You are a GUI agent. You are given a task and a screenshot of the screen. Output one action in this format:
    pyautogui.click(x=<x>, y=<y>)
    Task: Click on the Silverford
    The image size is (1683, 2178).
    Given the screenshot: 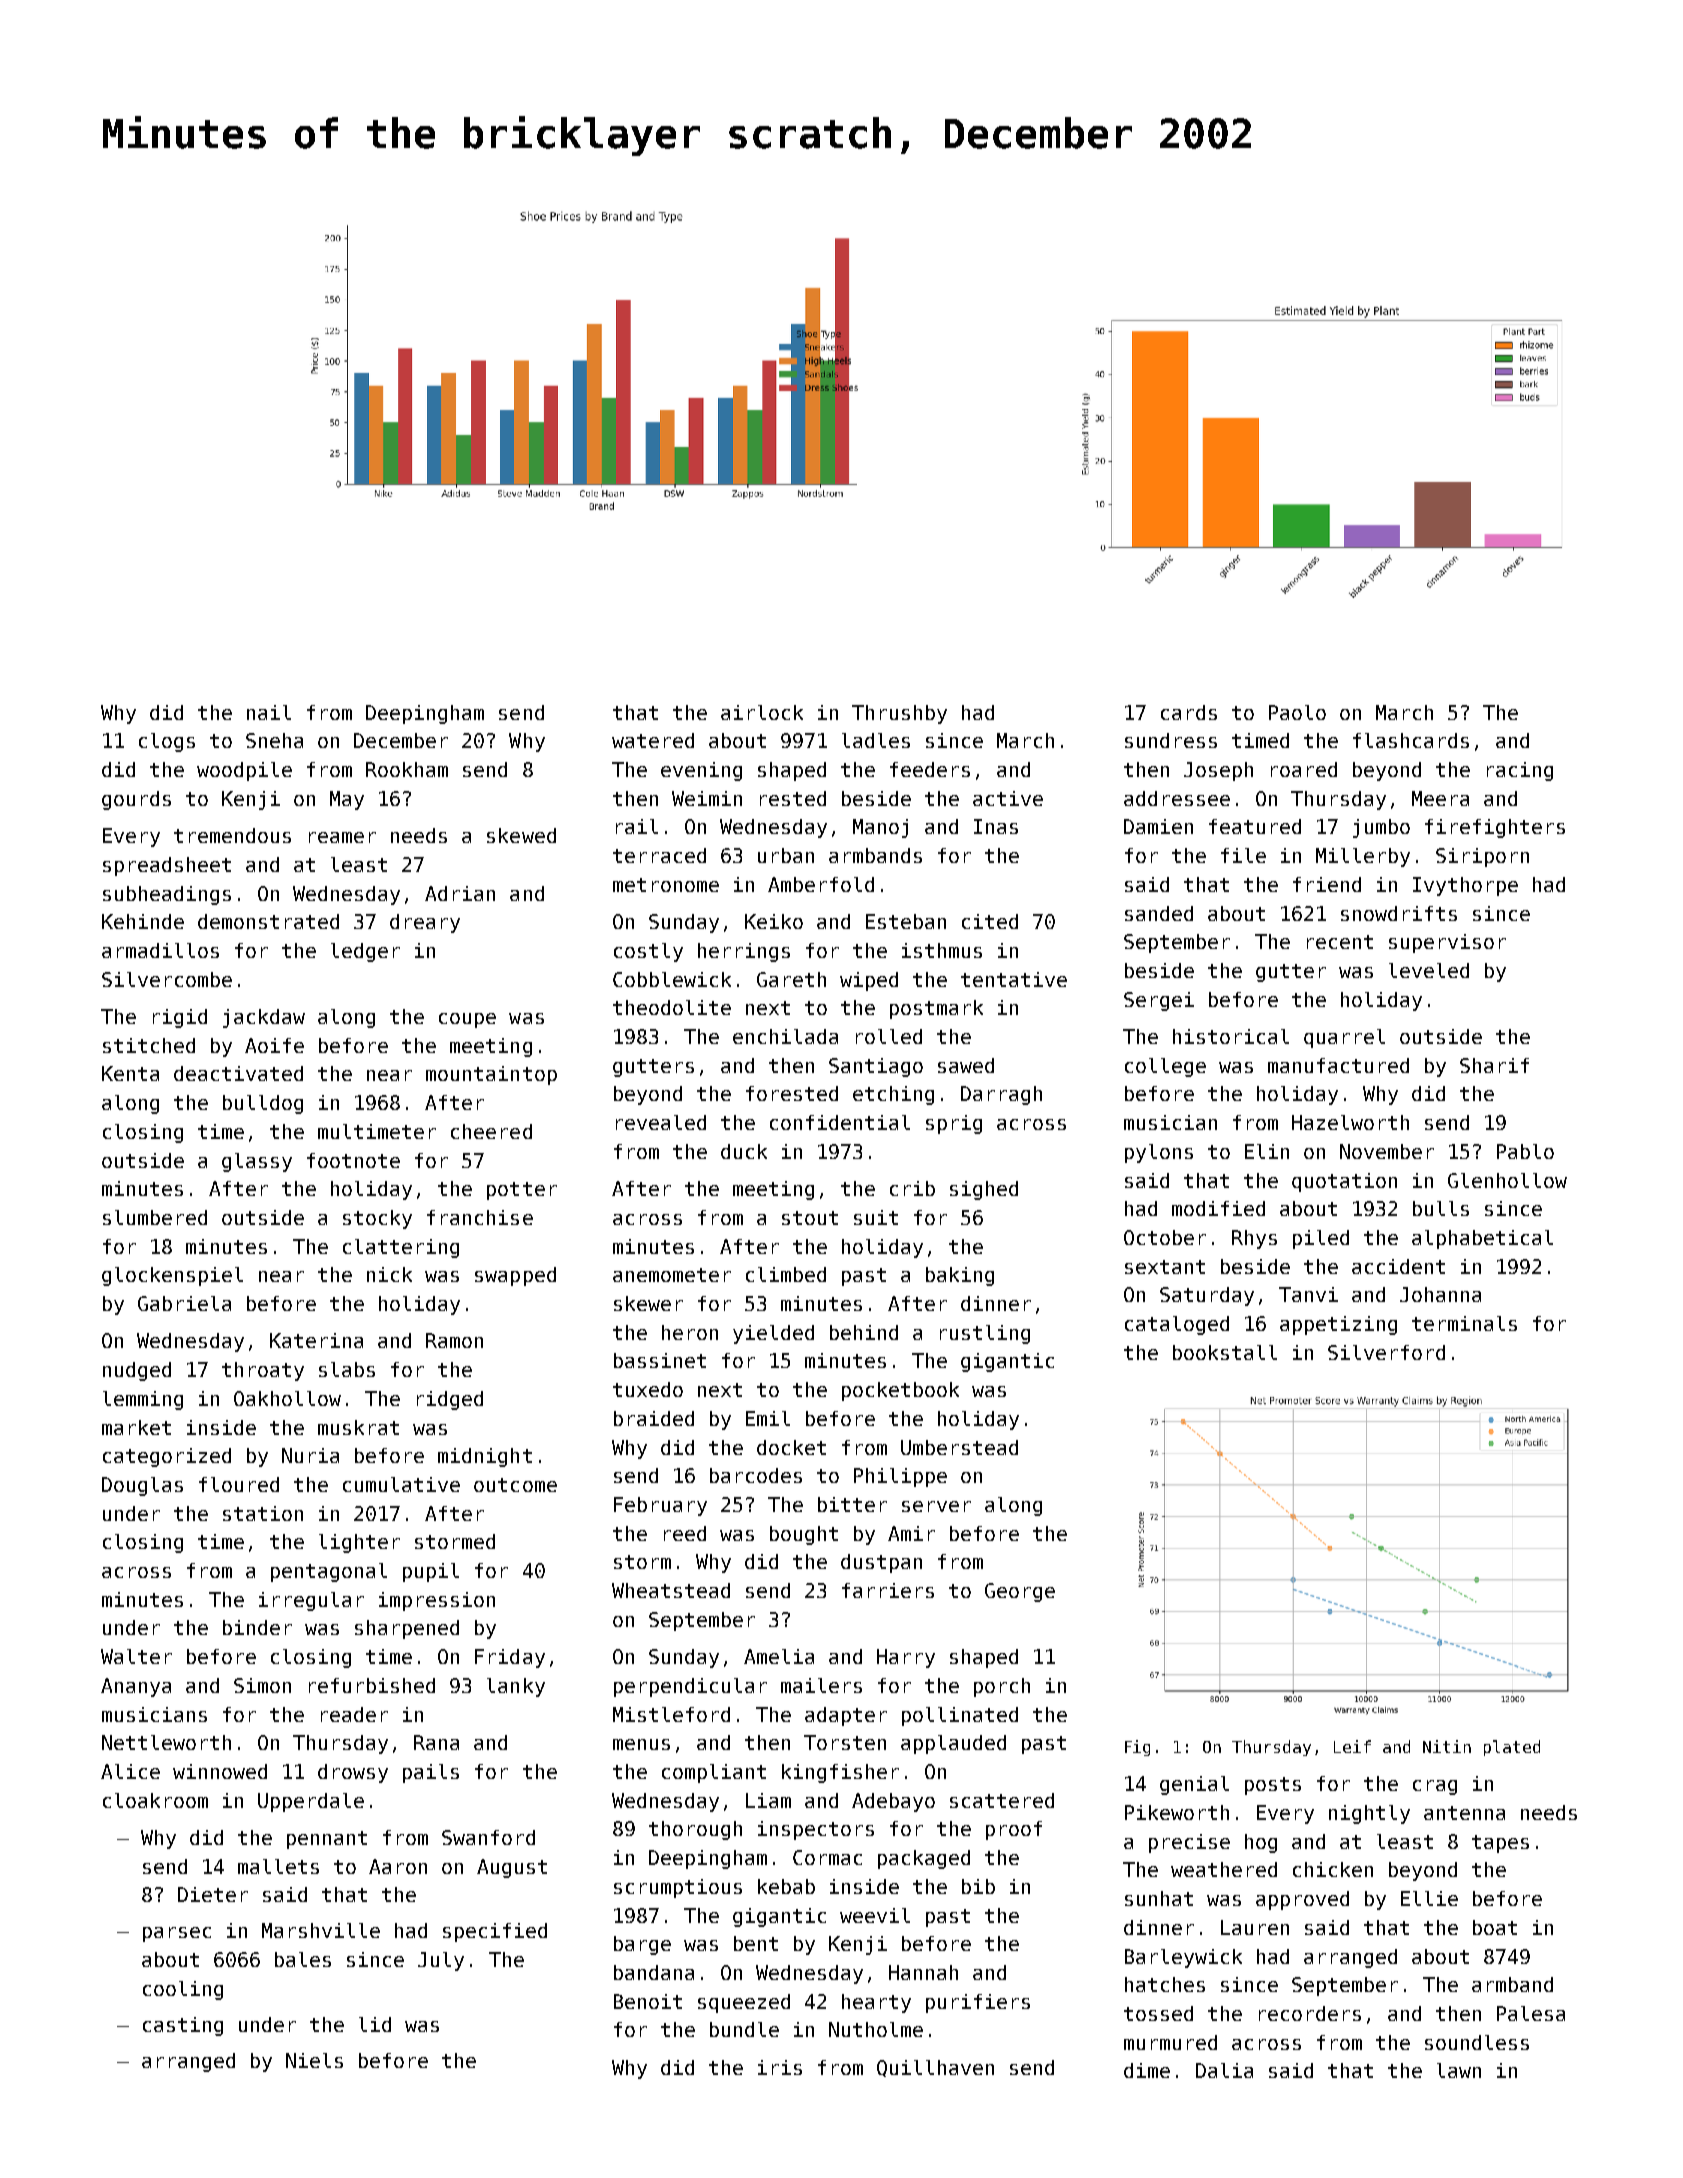 What is the action you would take?
    pyautogui.click(x=1386, y=1352)
